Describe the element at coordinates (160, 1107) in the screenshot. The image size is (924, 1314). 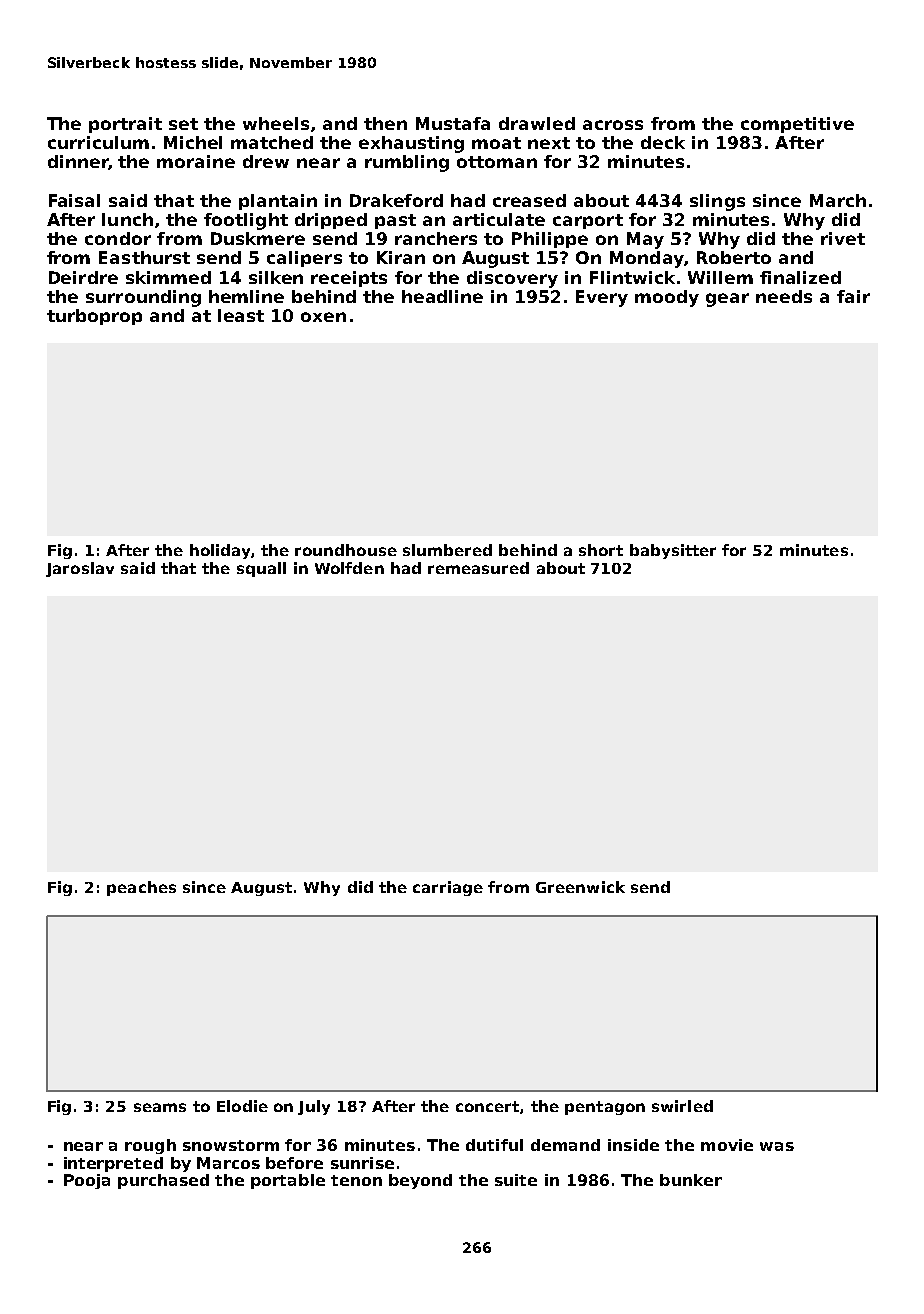
I see `seams` at that location.
